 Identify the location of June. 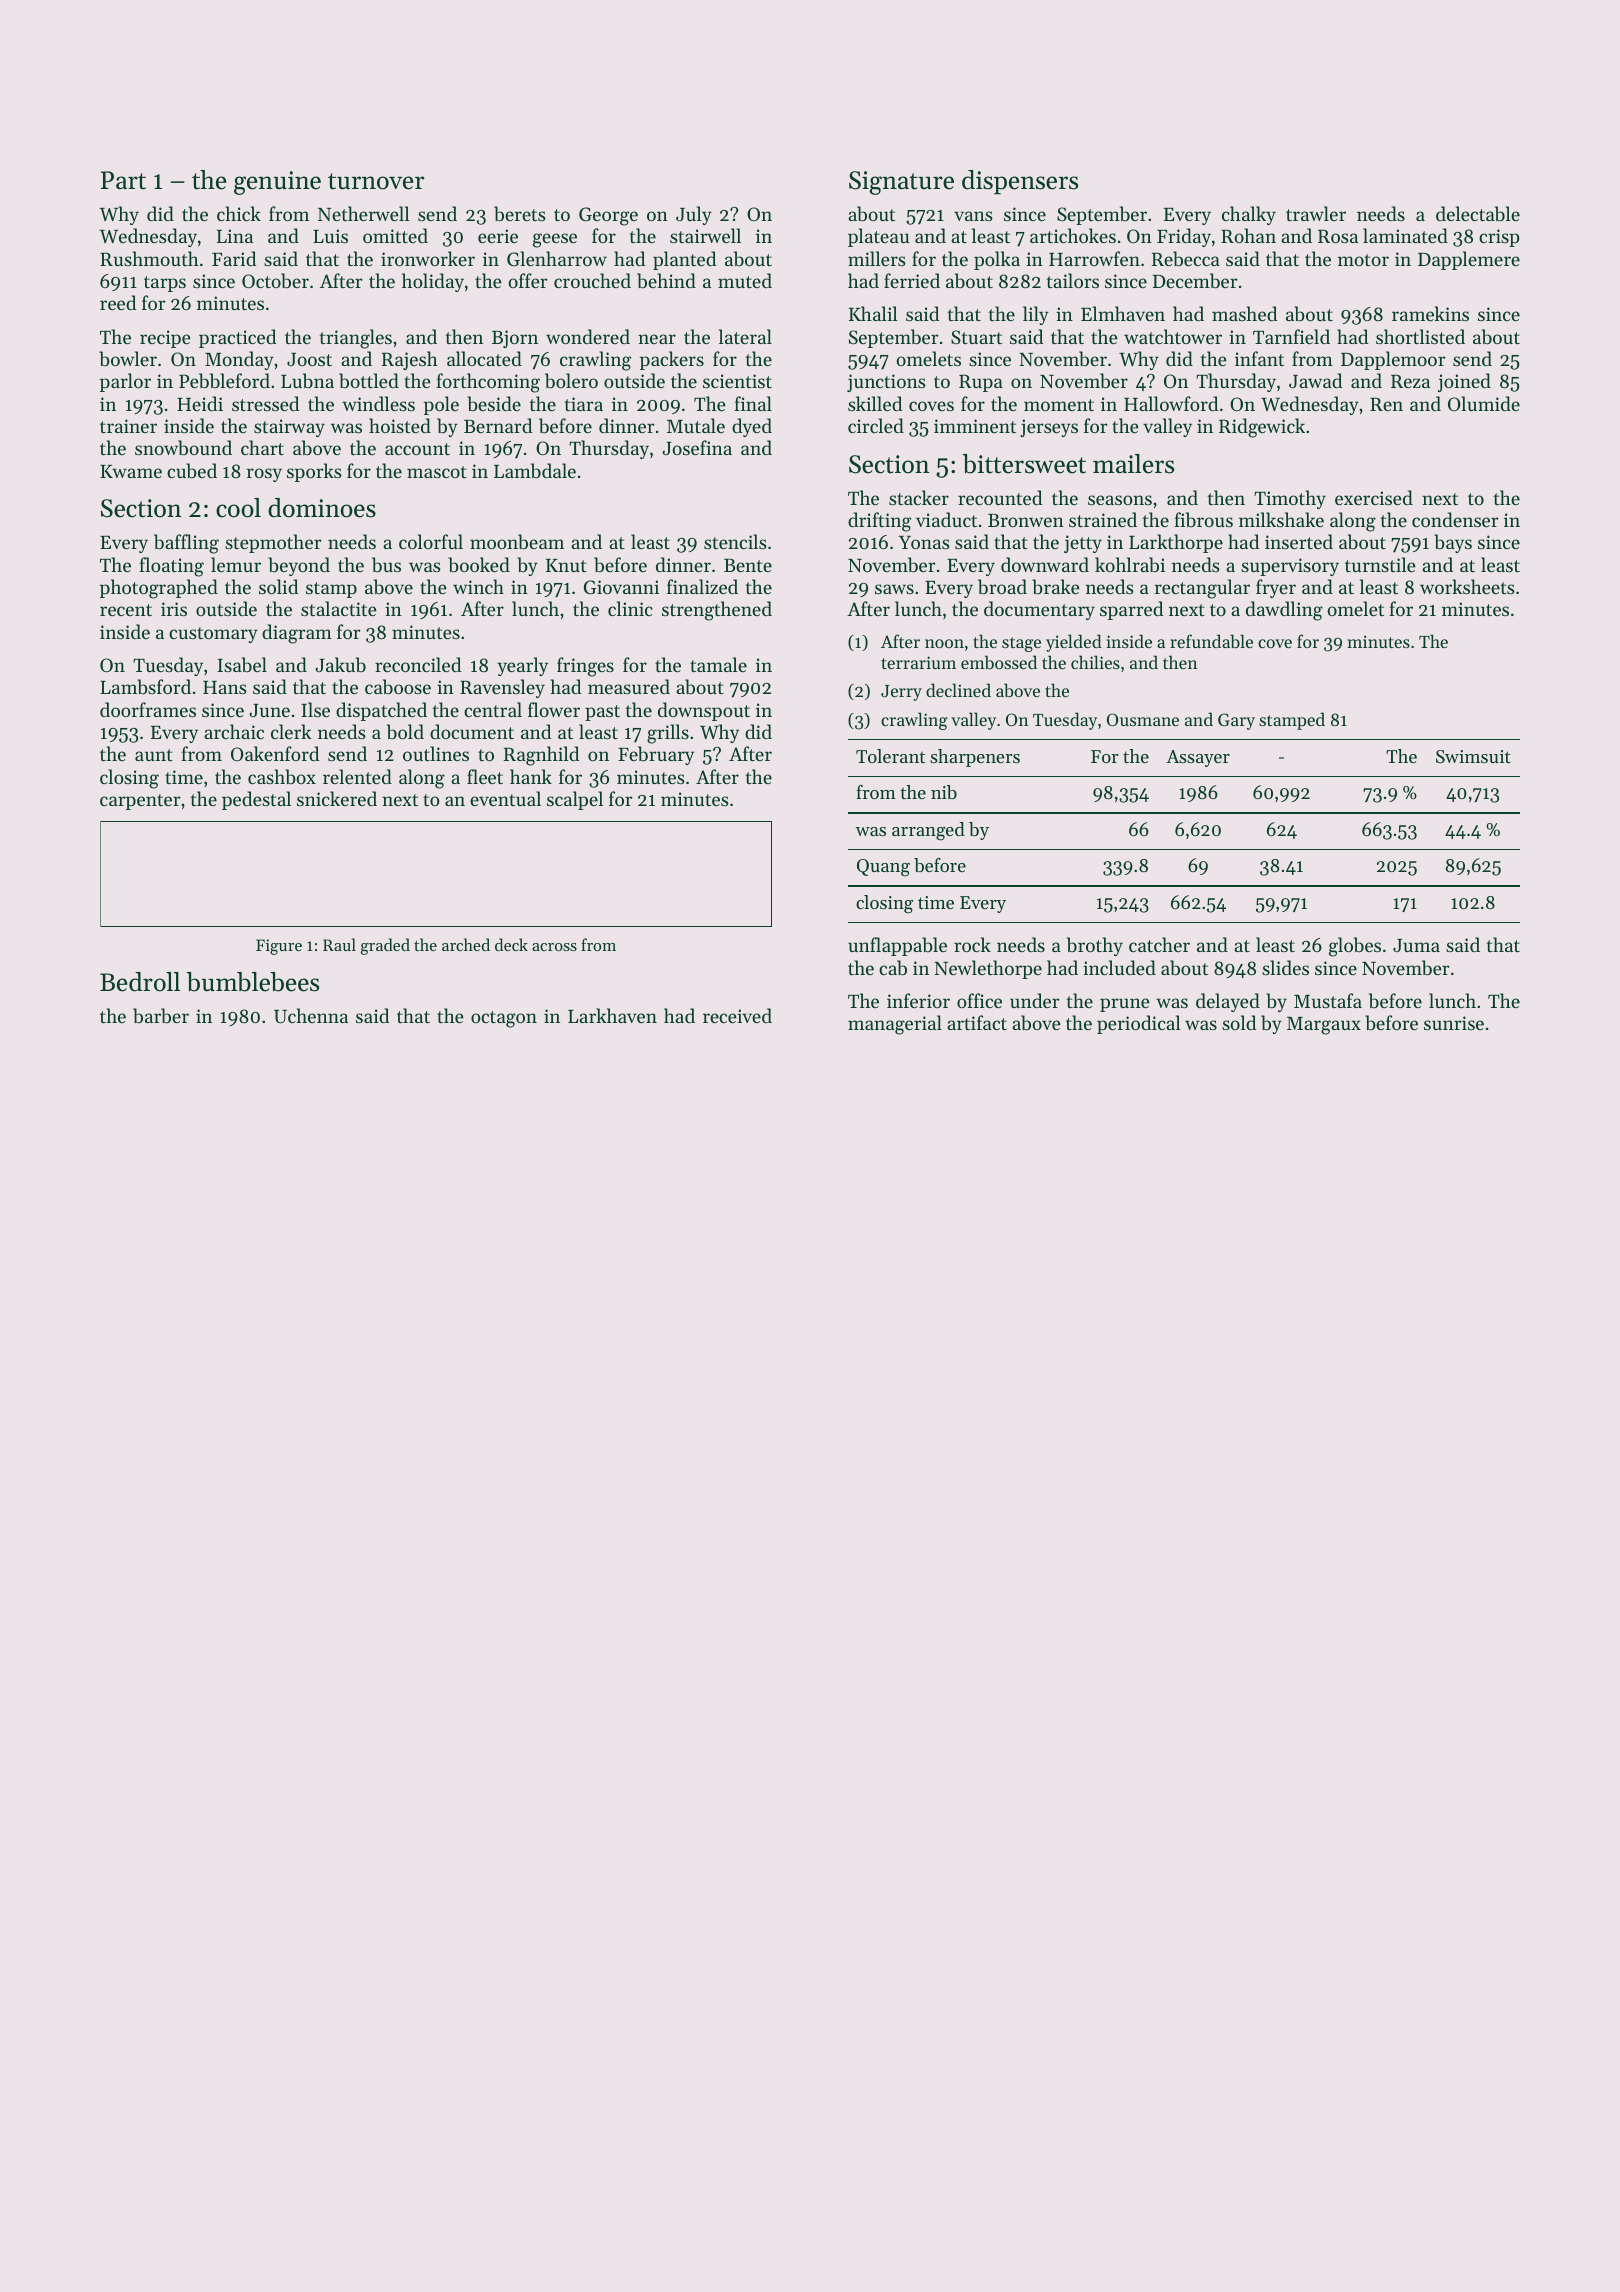
(269, 710).
